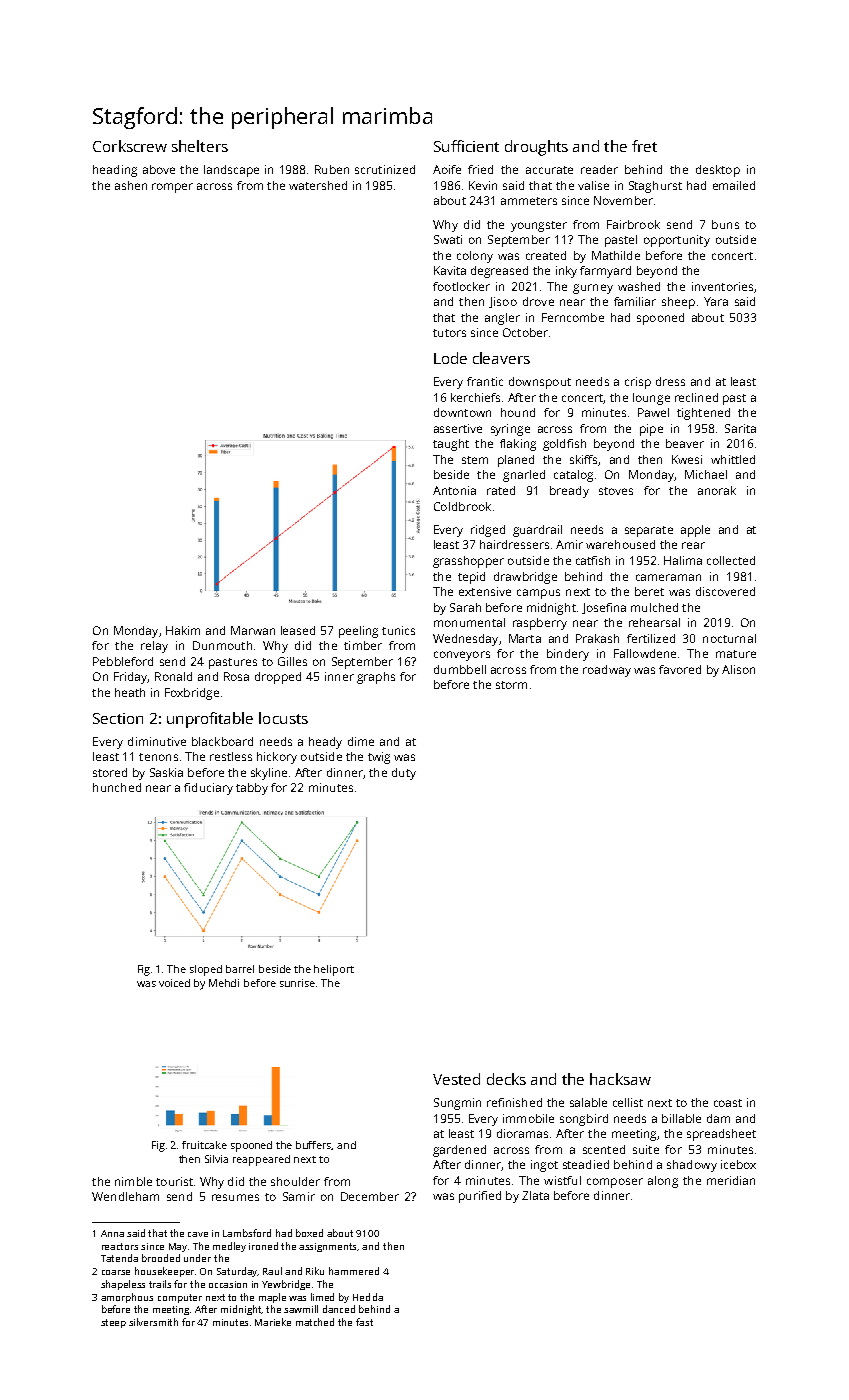 This screenshot has height=1400, width=849. Describe the element at coordinates (315, 1271) in the screenshot. I see `Riku` at that location.
